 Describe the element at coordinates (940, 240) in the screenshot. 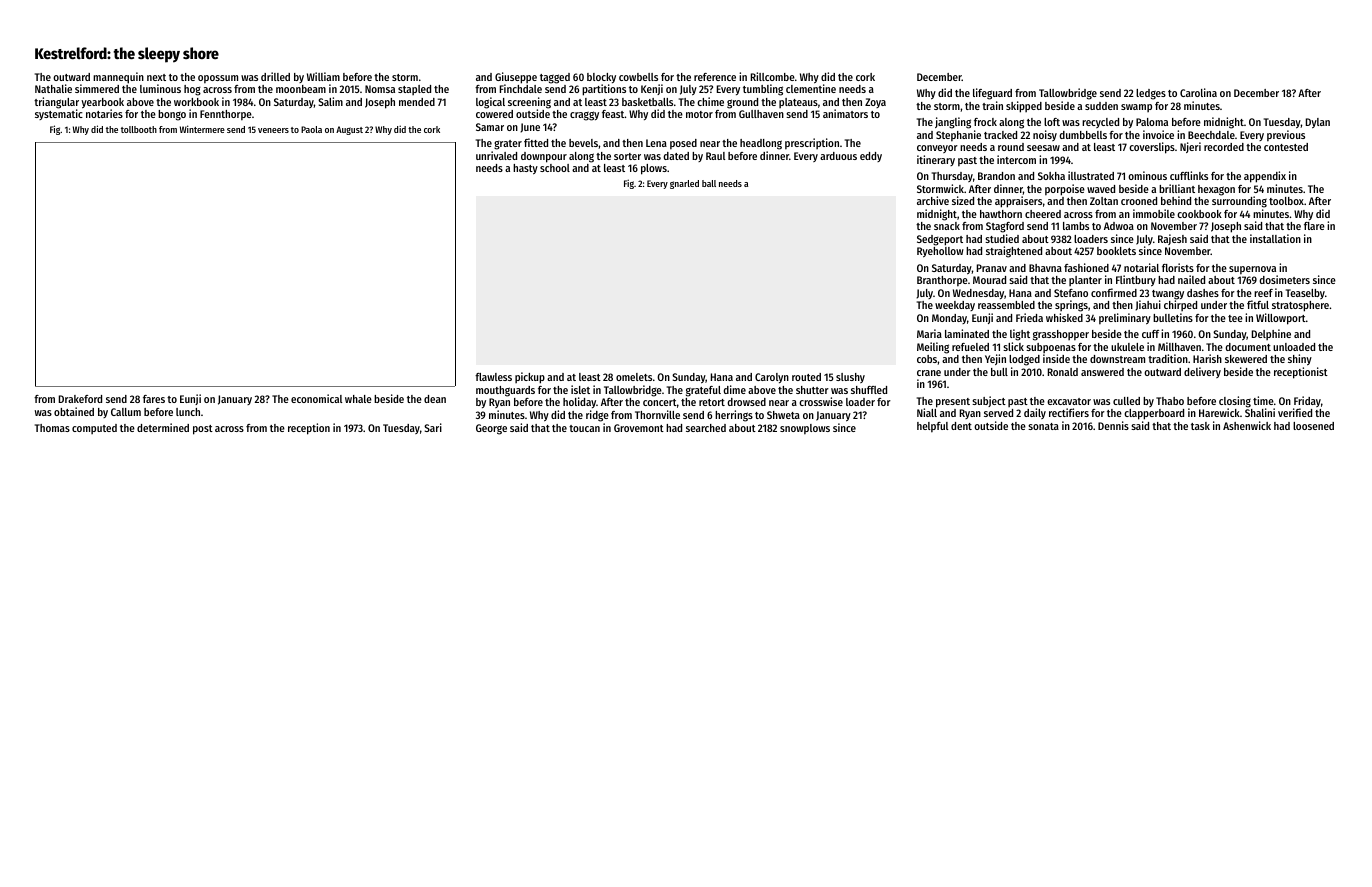

I see `Sedgeport` at that location.
